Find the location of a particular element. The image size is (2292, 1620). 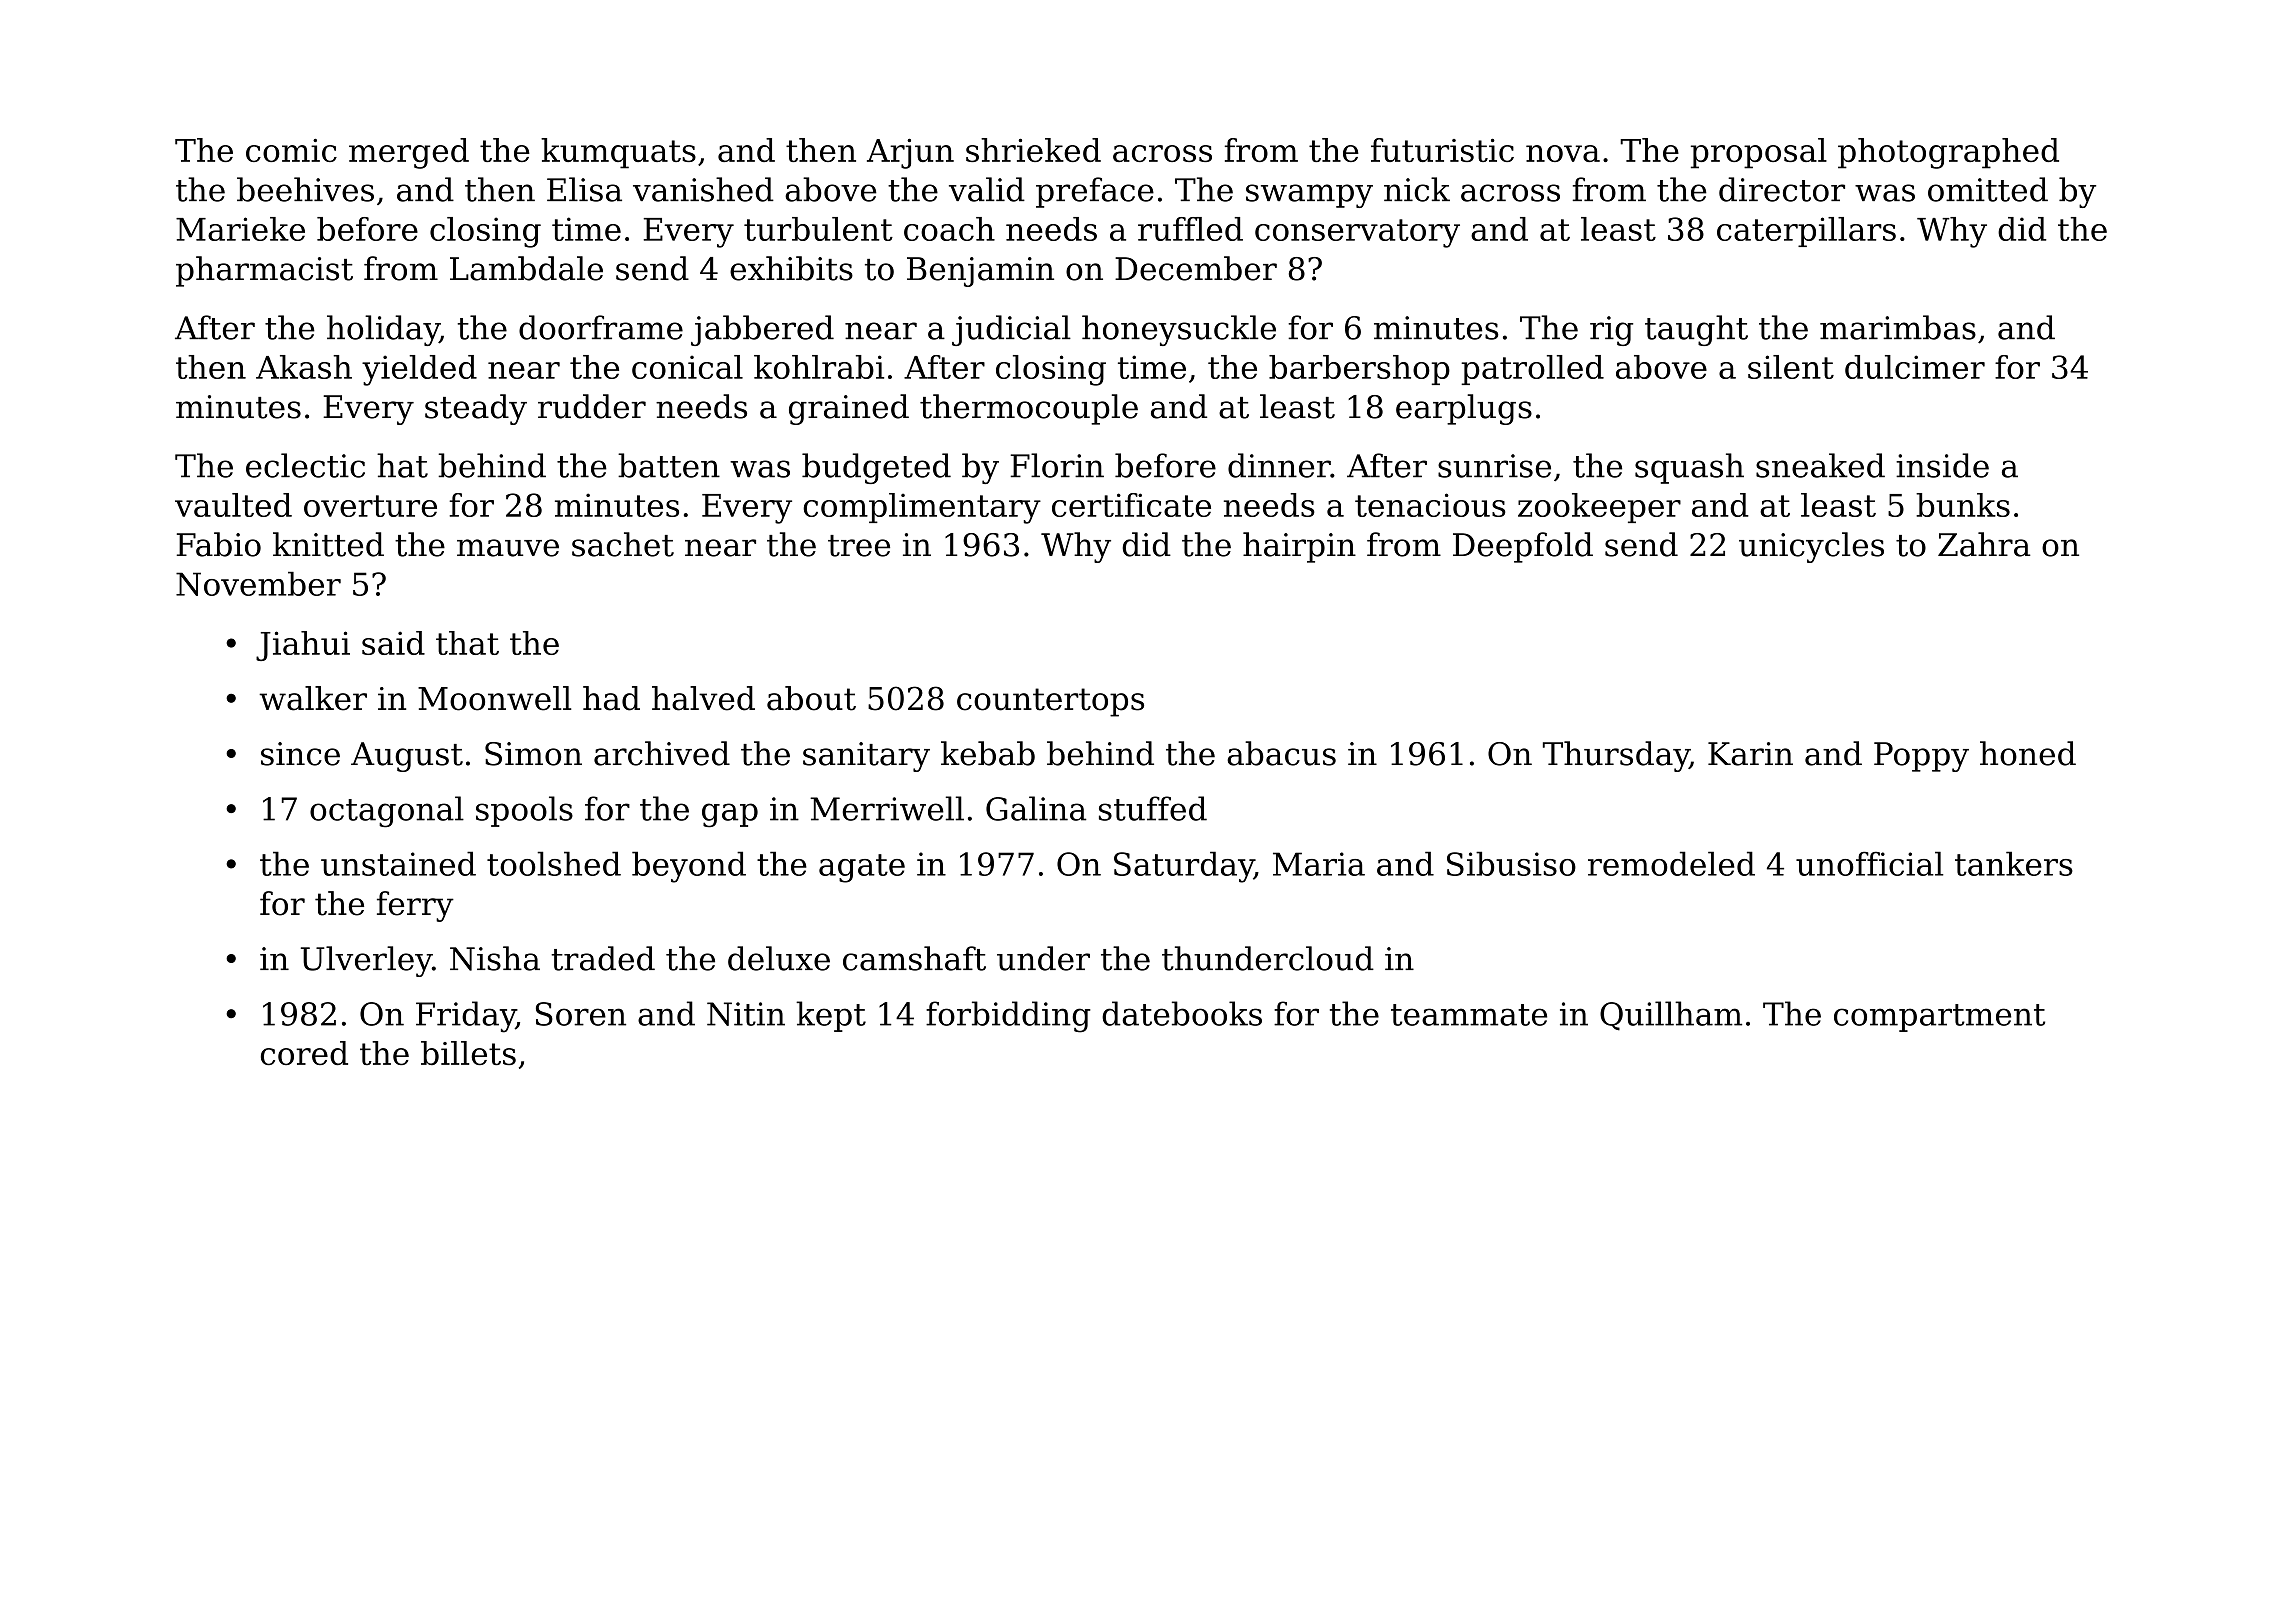

Quillham is located at coordinates (1671, 1016).
